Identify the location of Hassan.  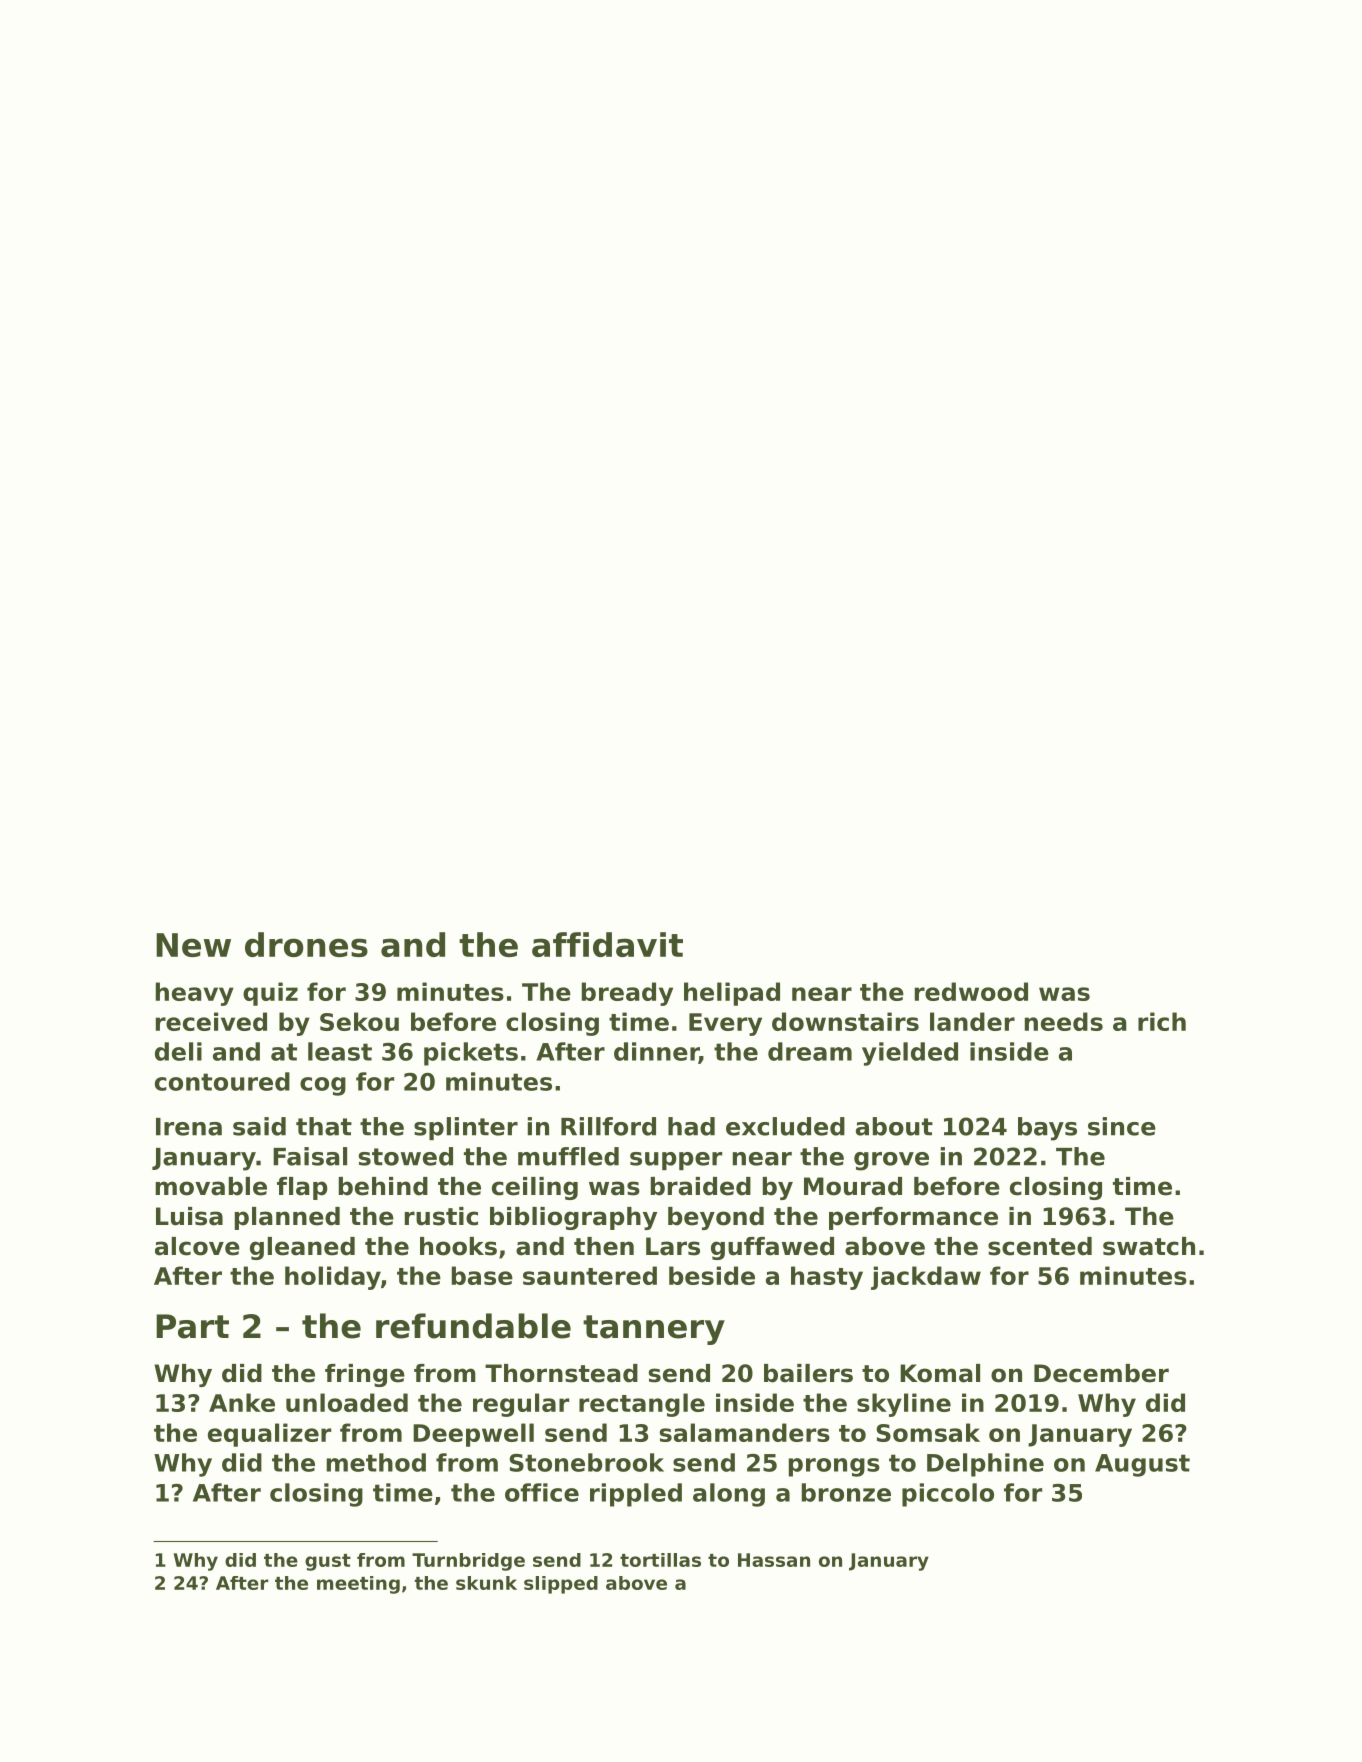
(774, 1560).
